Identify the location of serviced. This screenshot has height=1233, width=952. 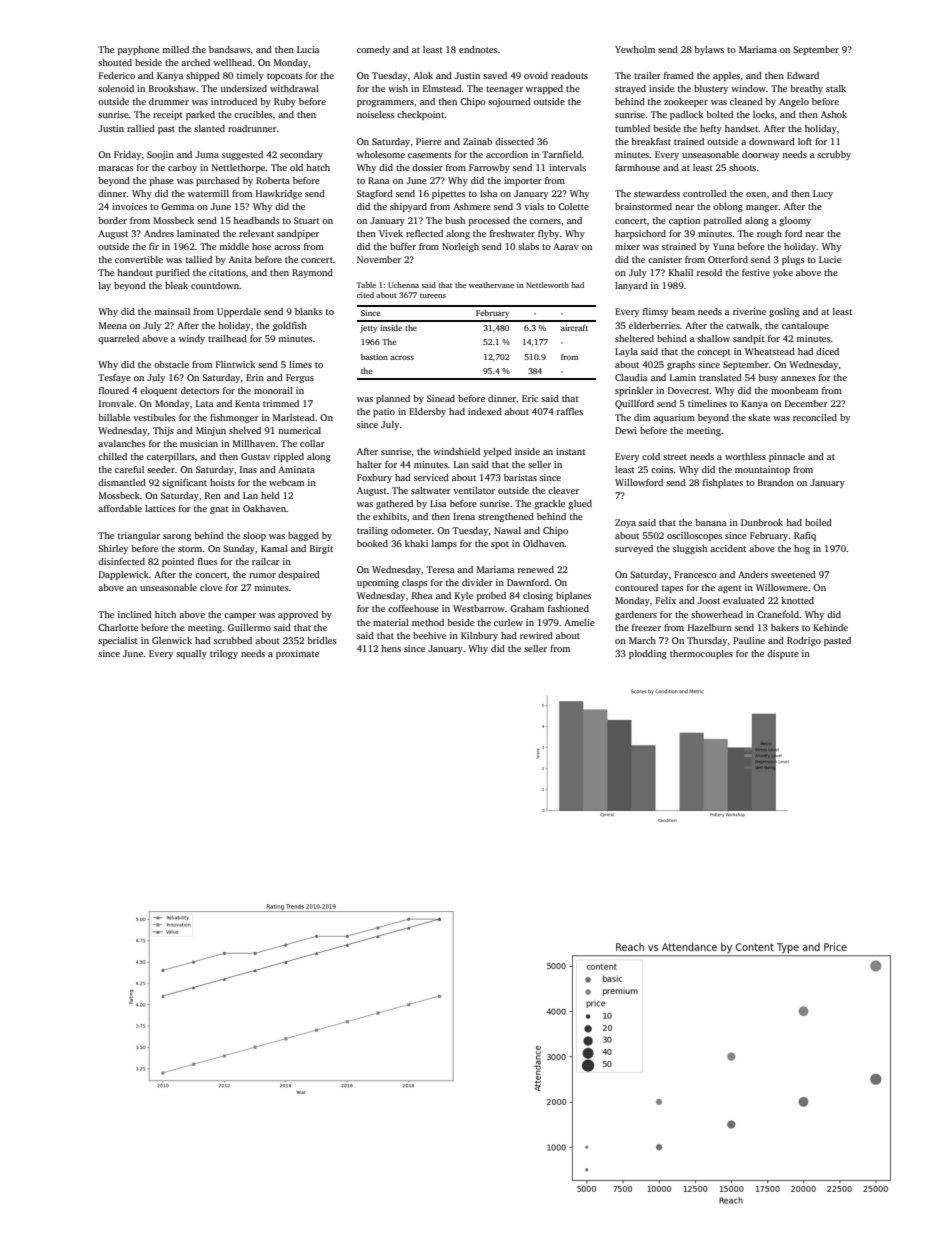
(431, 477).
